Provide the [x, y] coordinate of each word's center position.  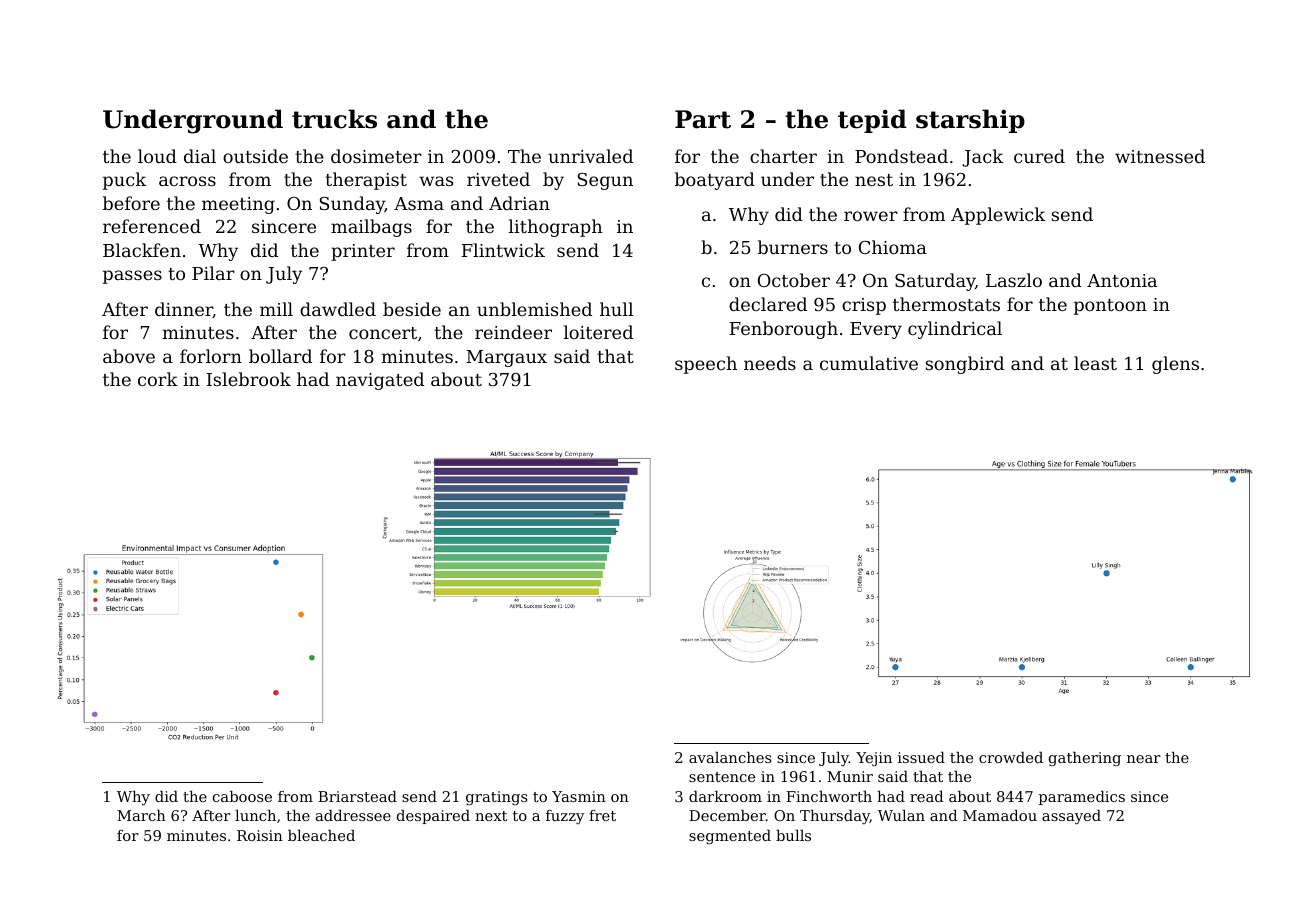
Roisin [260, 835]
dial [200, 156]
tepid [872, 121]
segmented [730, 837]
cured [1039, 156]
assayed [1071, 817]
